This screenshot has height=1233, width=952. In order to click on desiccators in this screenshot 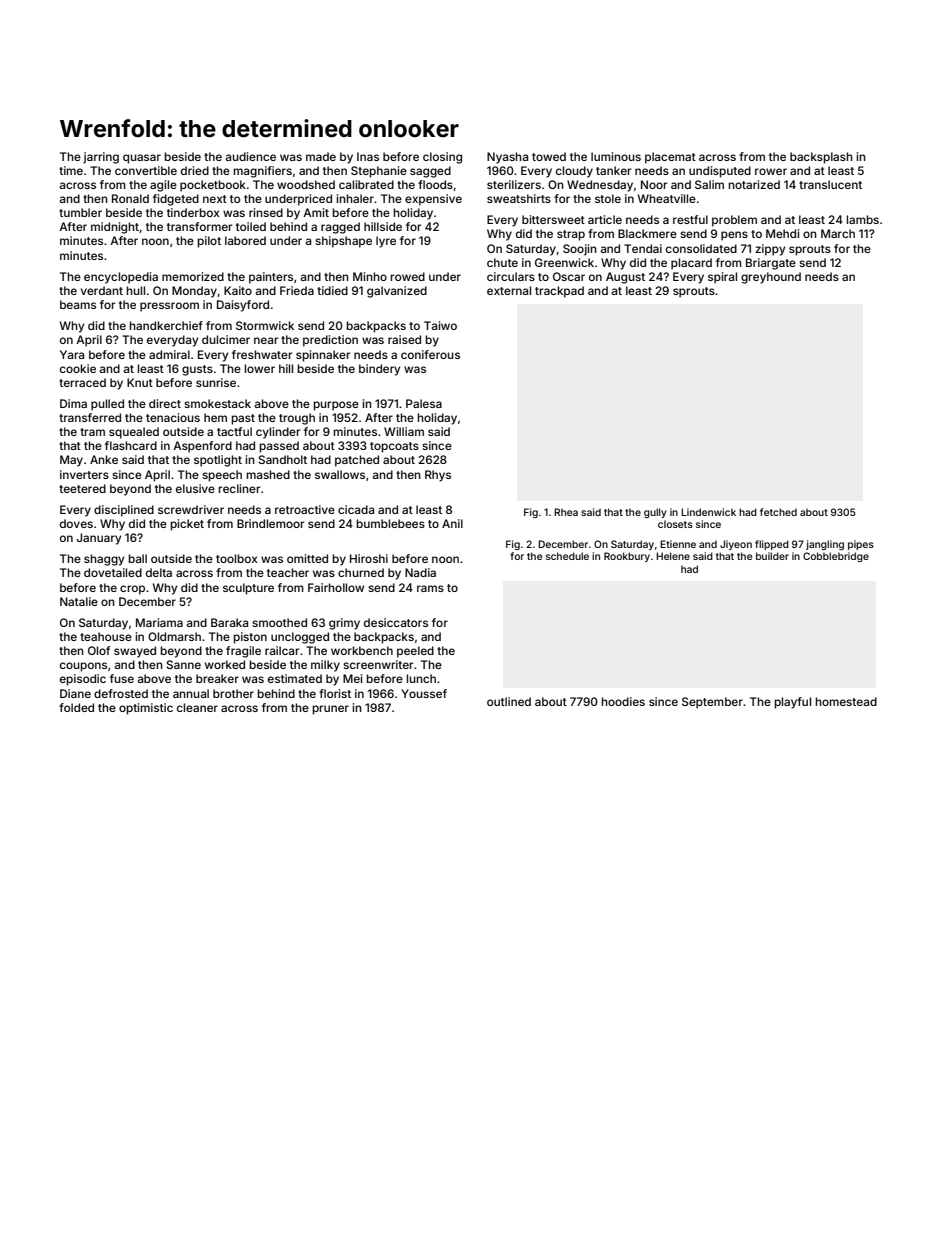, I will do `click(396, 622)`.
